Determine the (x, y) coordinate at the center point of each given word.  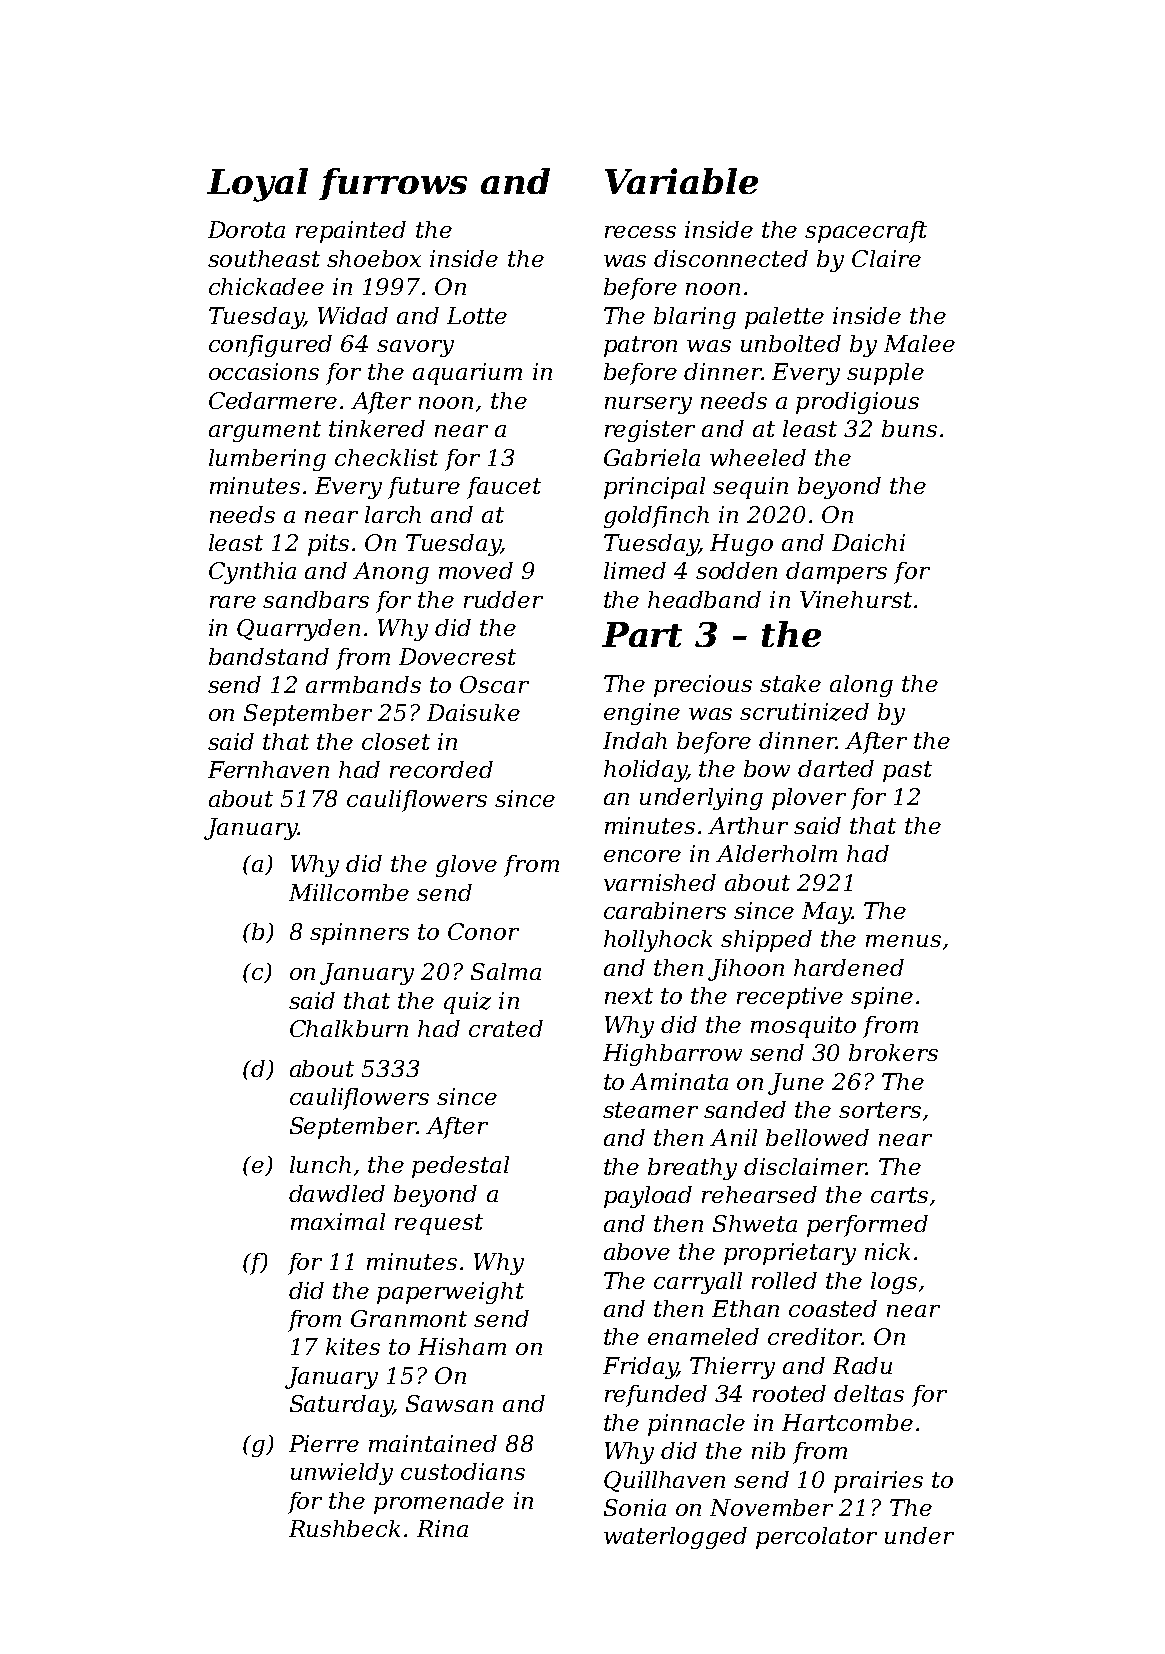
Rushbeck (344, 1528)
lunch (320, 1164)
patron (640, 346)
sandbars (316, 599)
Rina (442, 1528)
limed (635, 570)
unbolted (791, 343)
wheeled (758, 457)
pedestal (460, 1167)
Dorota (246, 229)
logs (894, 1283)
